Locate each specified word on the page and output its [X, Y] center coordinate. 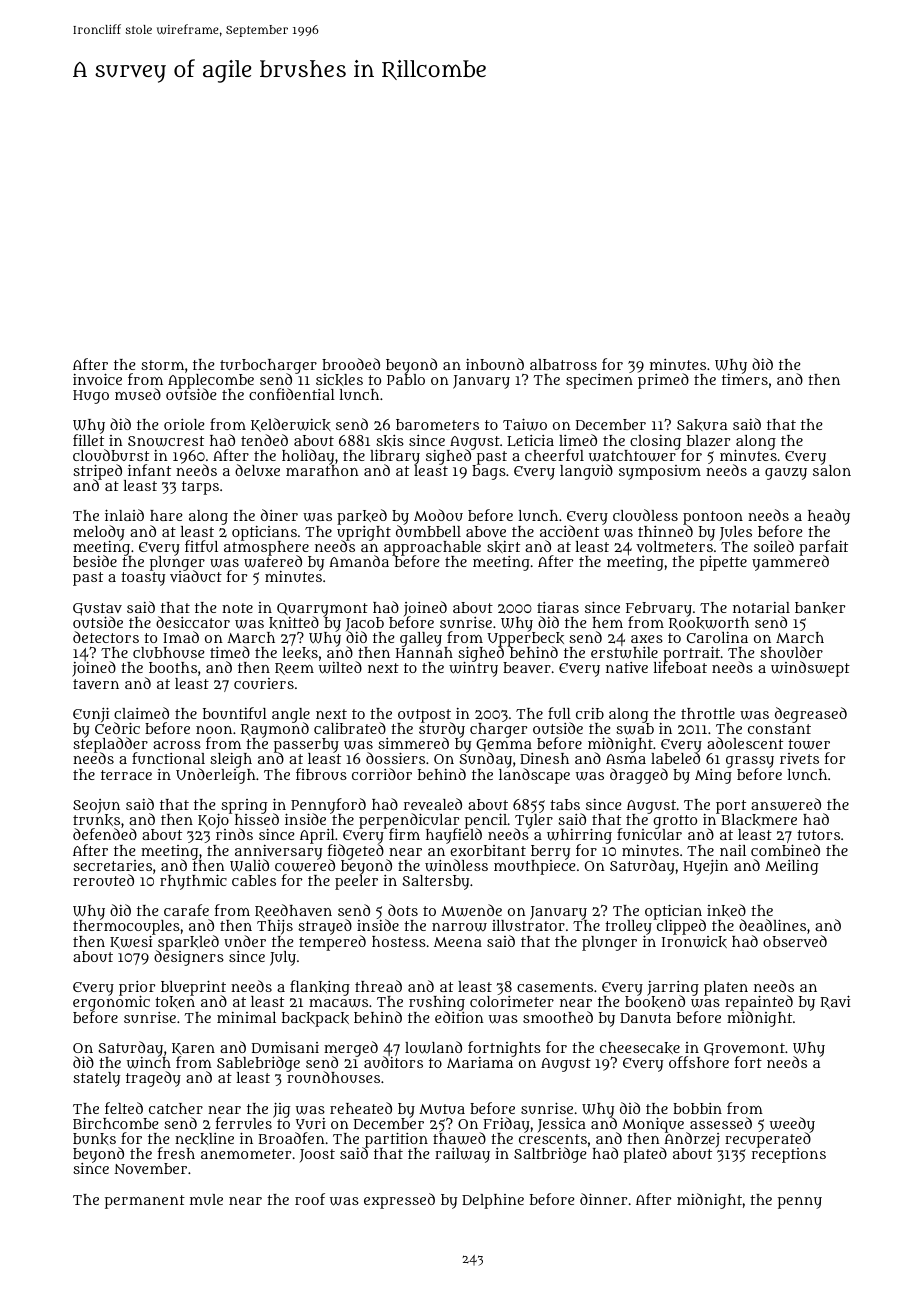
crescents [553, 1139]
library [395, 457]
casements [555, 987]
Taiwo [525, 424]
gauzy [786, 474]
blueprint [193, 988]
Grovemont [744, 1049]
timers [745, 379]
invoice [97, 379]
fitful [201, 546]
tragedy [153, 1079]
